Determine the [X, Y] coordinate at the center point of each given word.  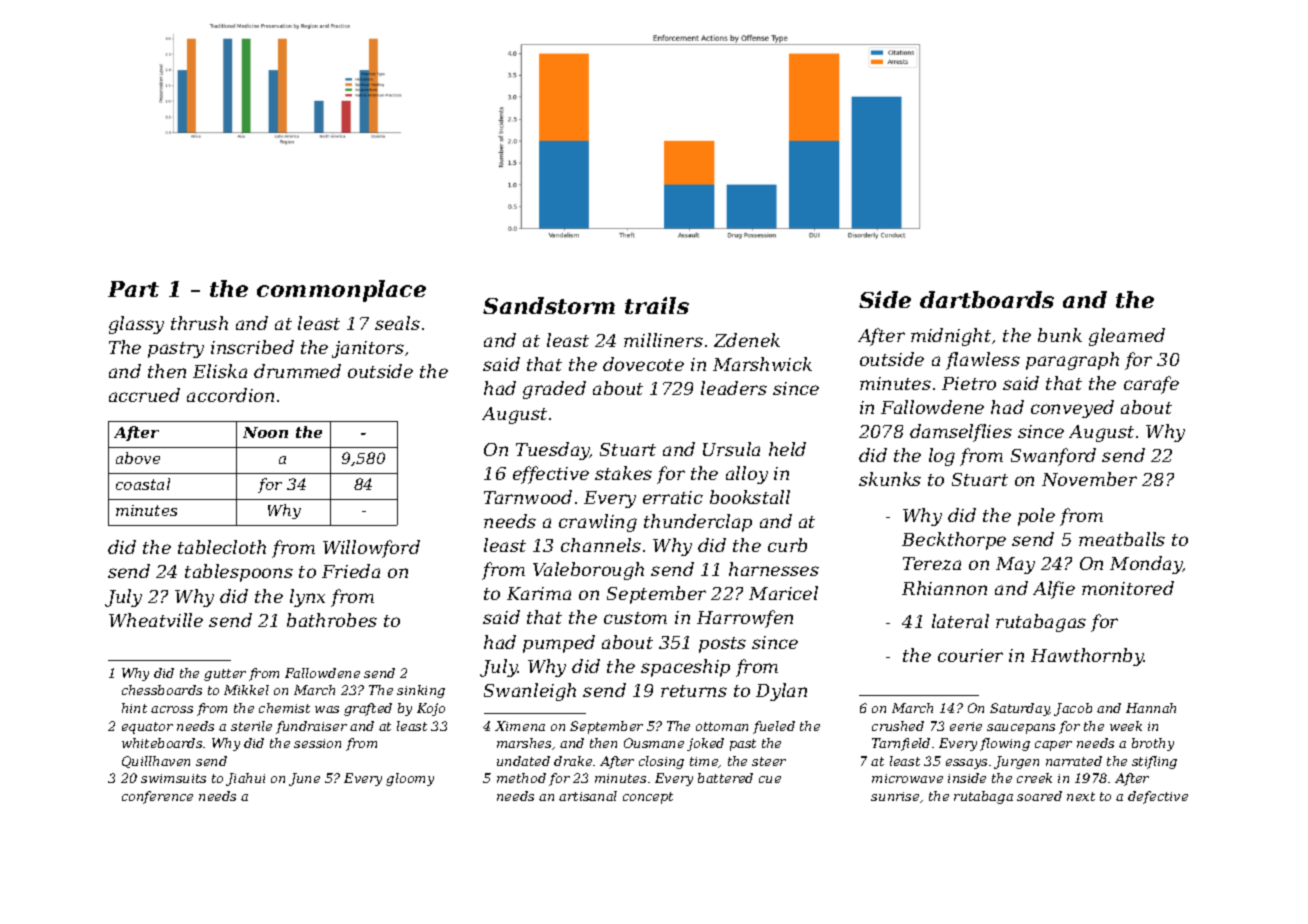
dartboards [987, 299]
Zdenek [747, 340]
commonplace [341, 291]
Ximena [520, 726]
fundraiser [311, 727]
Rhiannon [944, 588]
